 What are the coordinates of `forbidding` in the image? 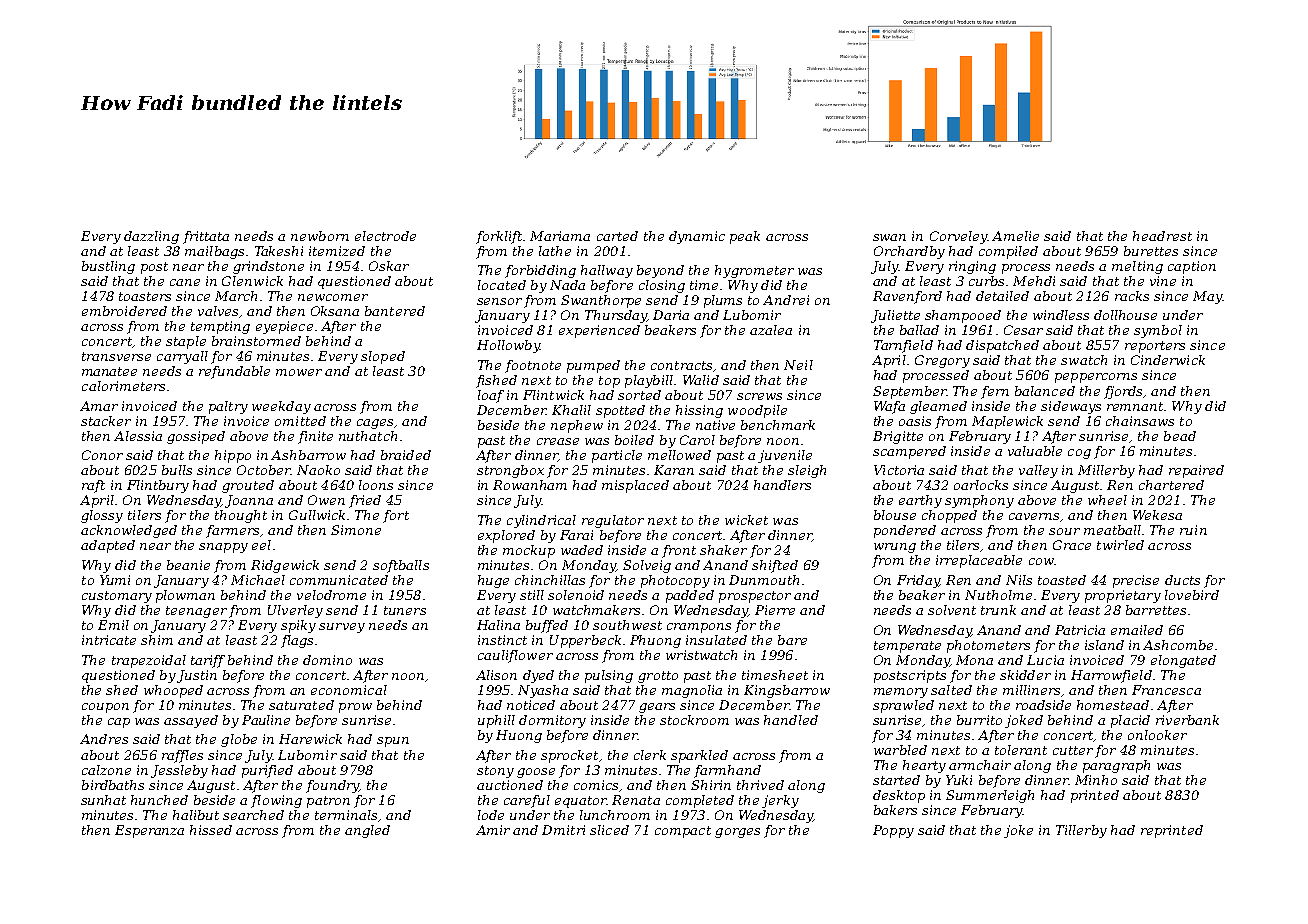 It's located at (540, 271).
